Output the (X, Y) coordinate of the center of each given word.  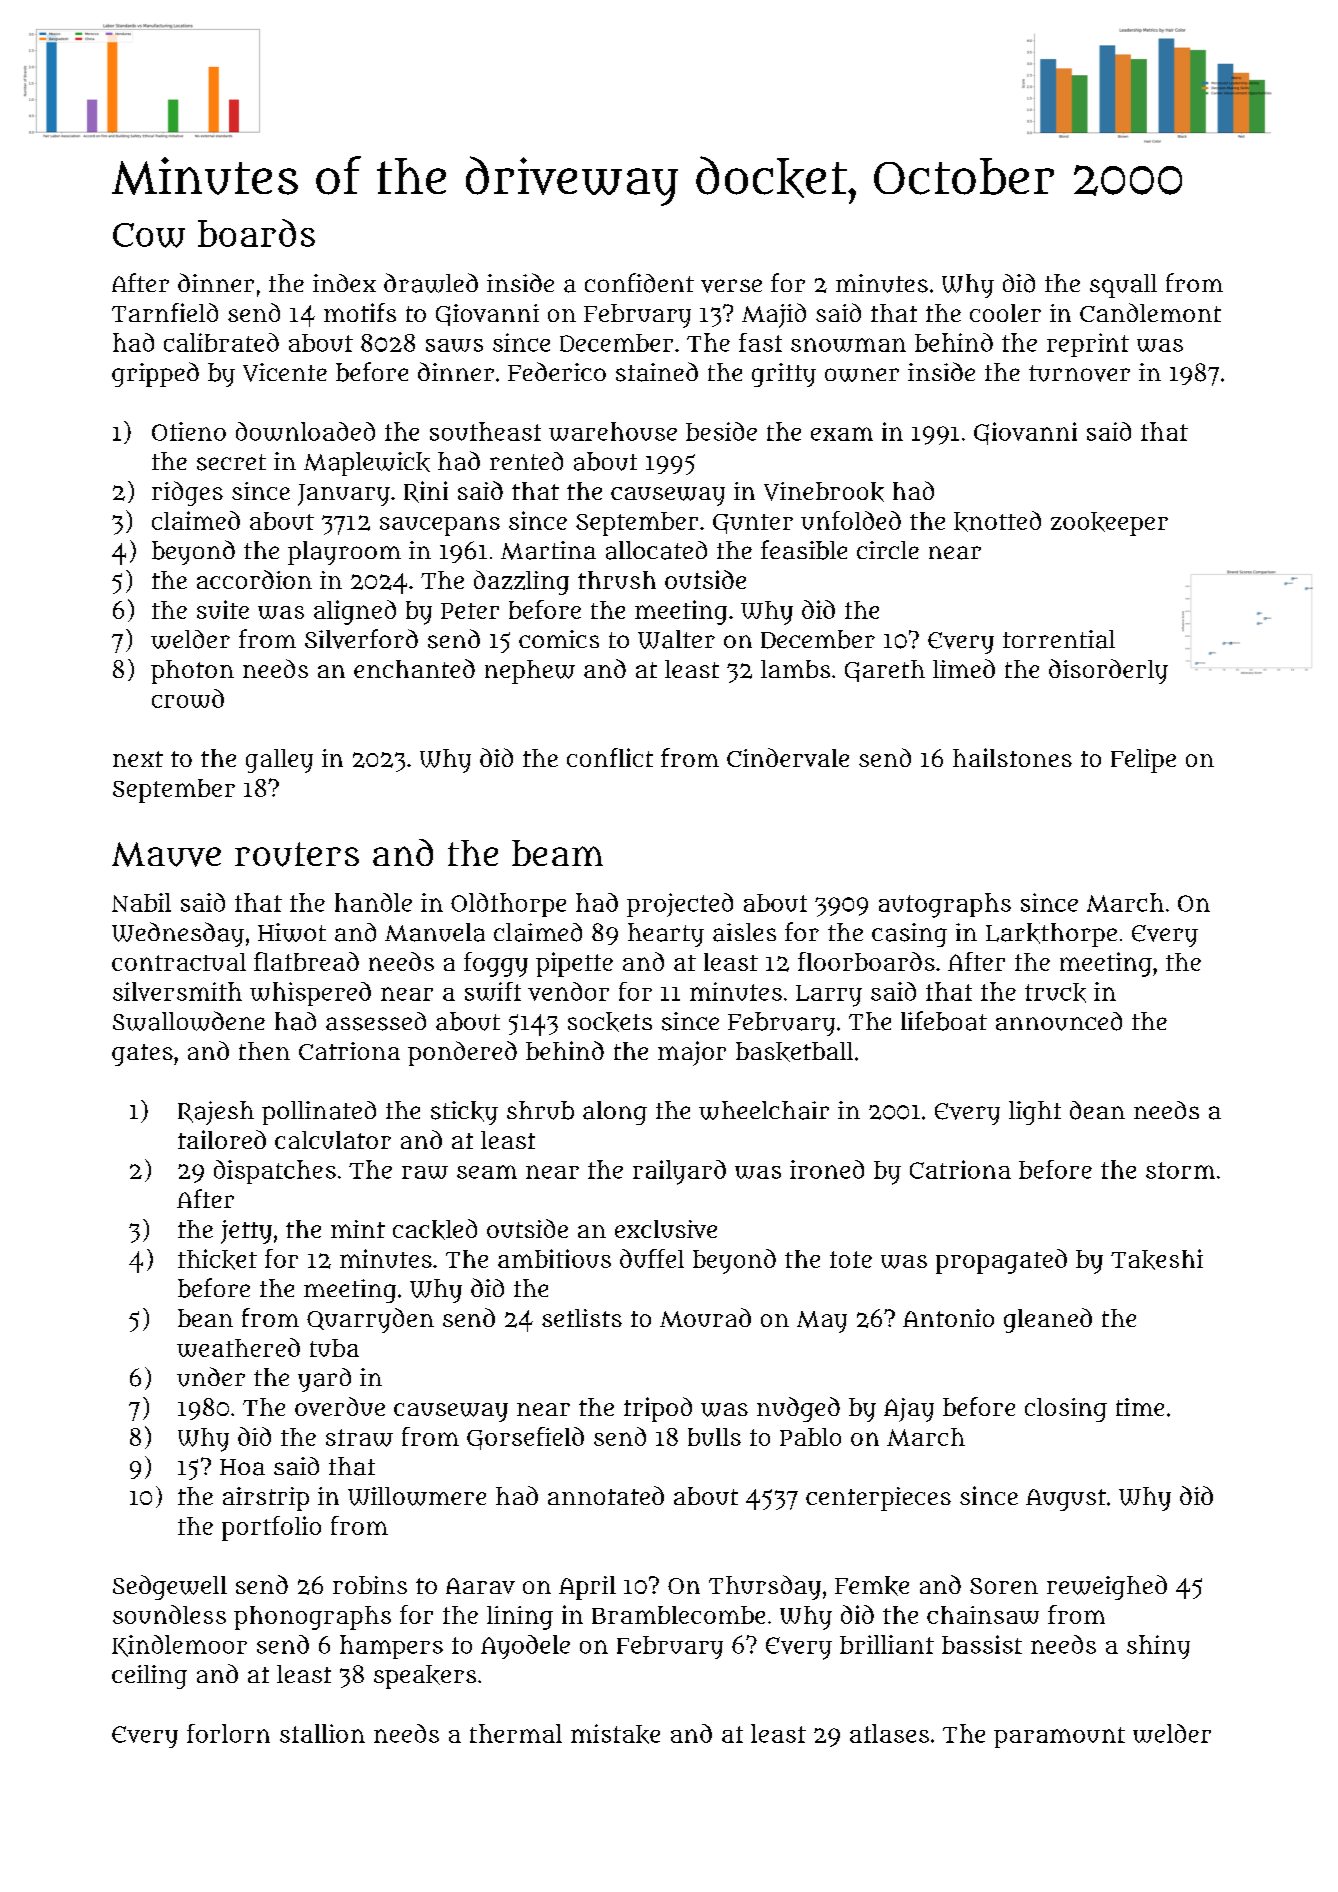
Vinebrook (824, 492)
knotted (997, 521)
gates (142, 1055)
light (1035, 1113)
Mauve (166, 854)
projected (680, 905)
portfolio (271, 1528)
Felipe (1143, 761)
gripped (155, 374)
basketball (794, 1052)
